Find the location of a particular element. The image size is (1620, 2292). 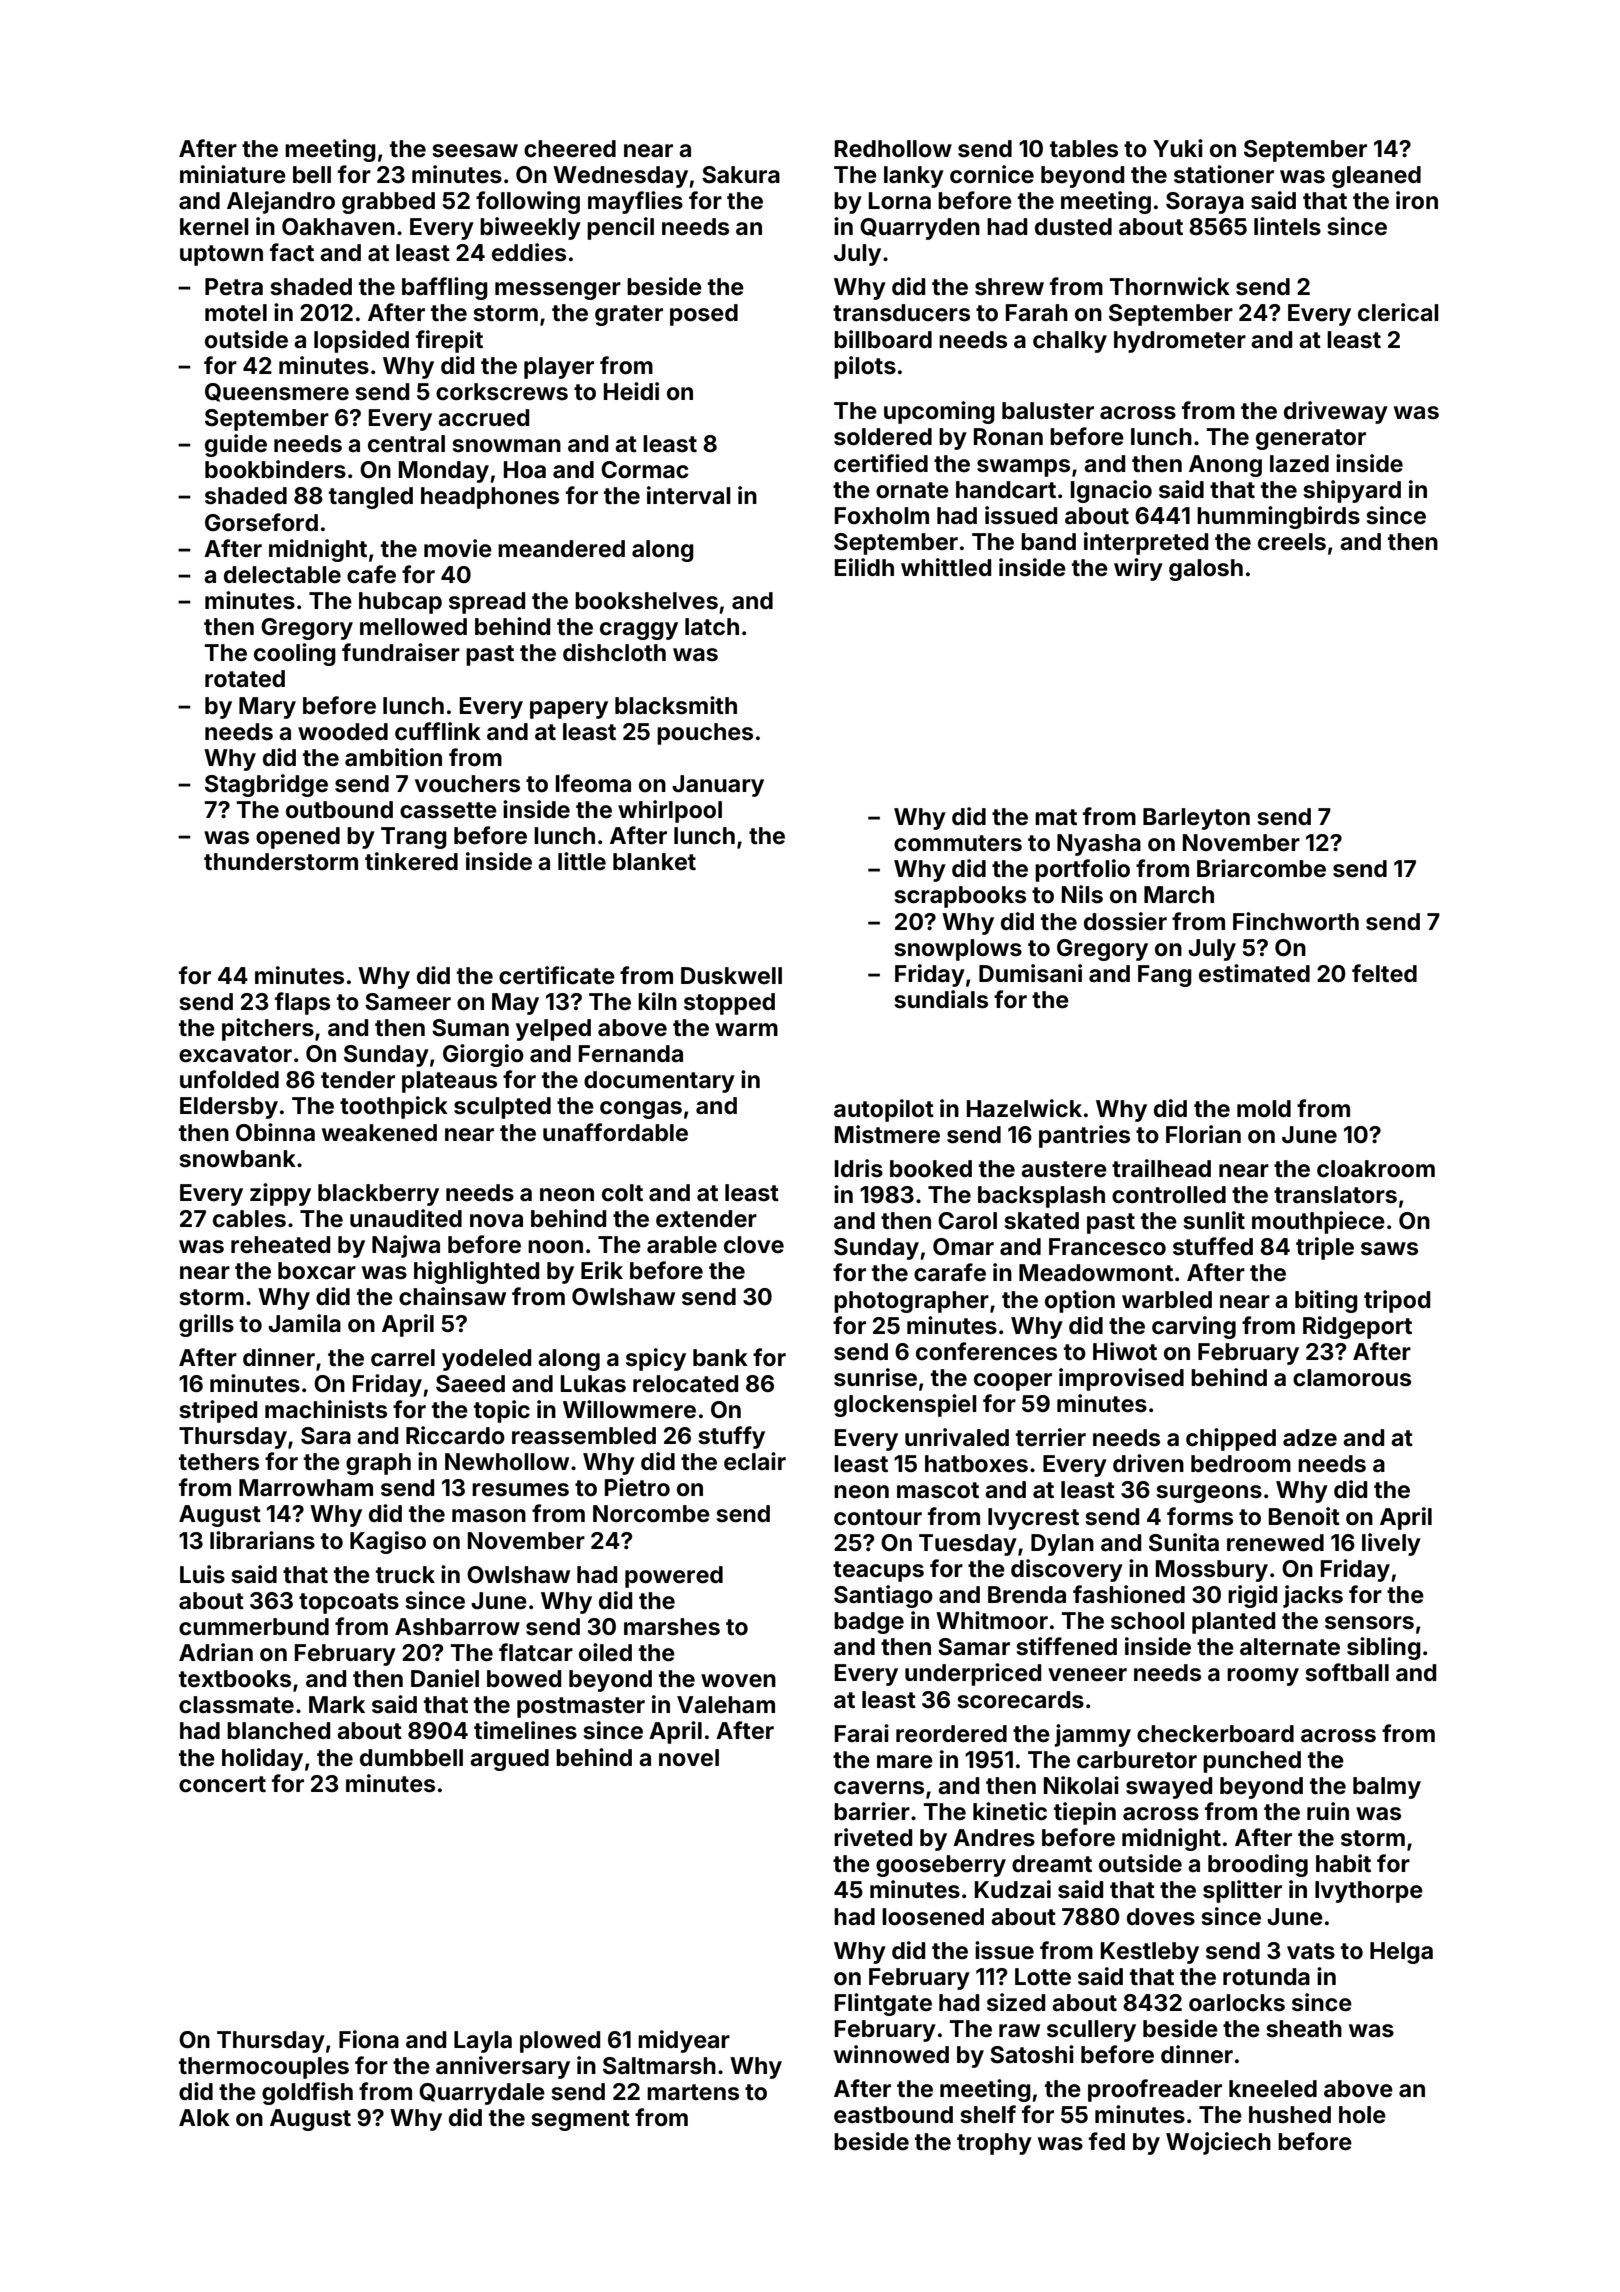

pouches is located at coordinates (705, 734).
